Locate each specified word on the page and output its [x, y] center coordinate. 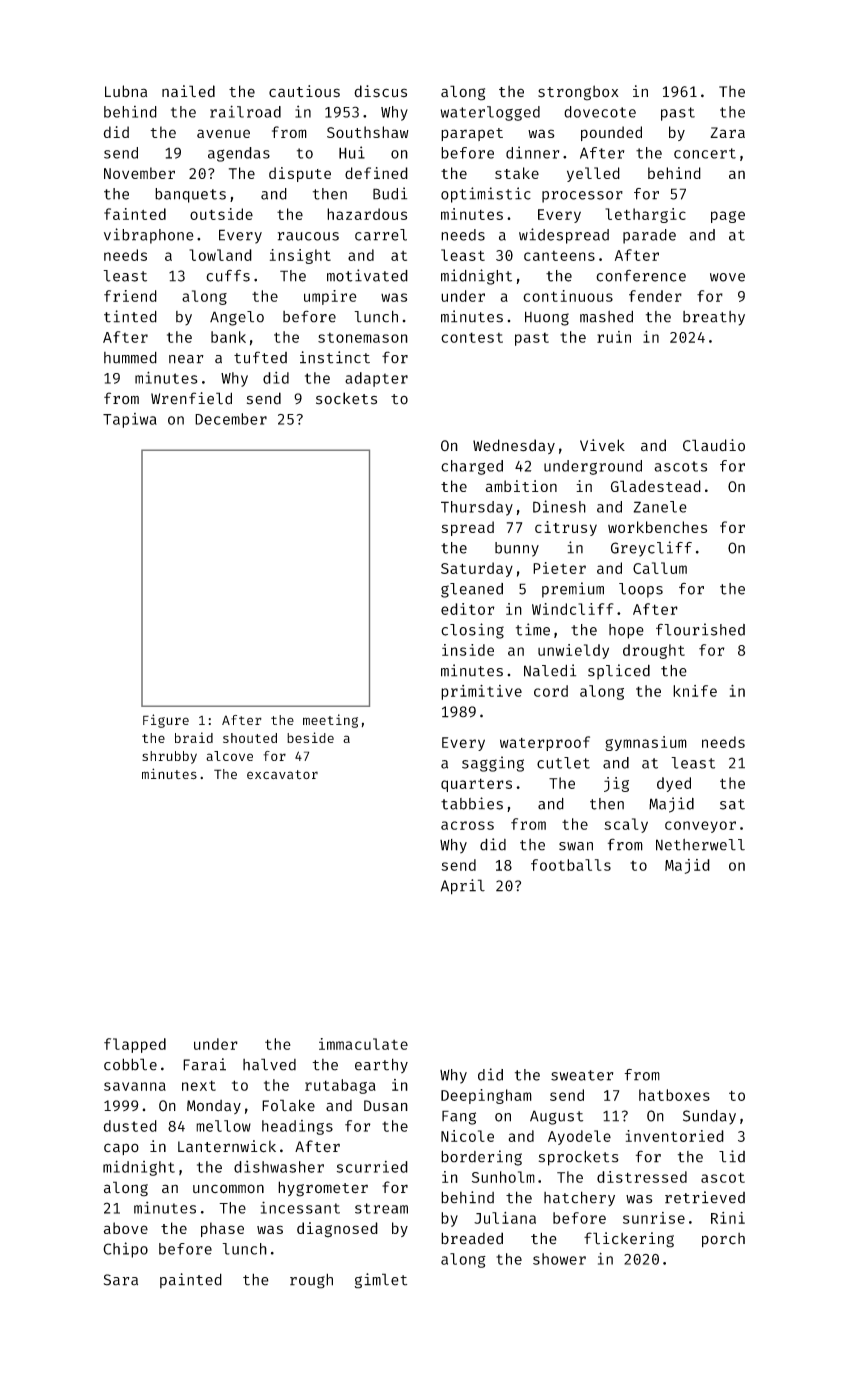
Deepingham [486, 1096]
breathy [714, 318]
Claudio [714, 445]
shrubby [169, 757]
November [139, 173]
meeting [330, 721]
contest [472, 337]
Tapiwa [130, 420]
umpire [330, 297]
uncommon [228, 1189]
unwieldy [573, 651]
